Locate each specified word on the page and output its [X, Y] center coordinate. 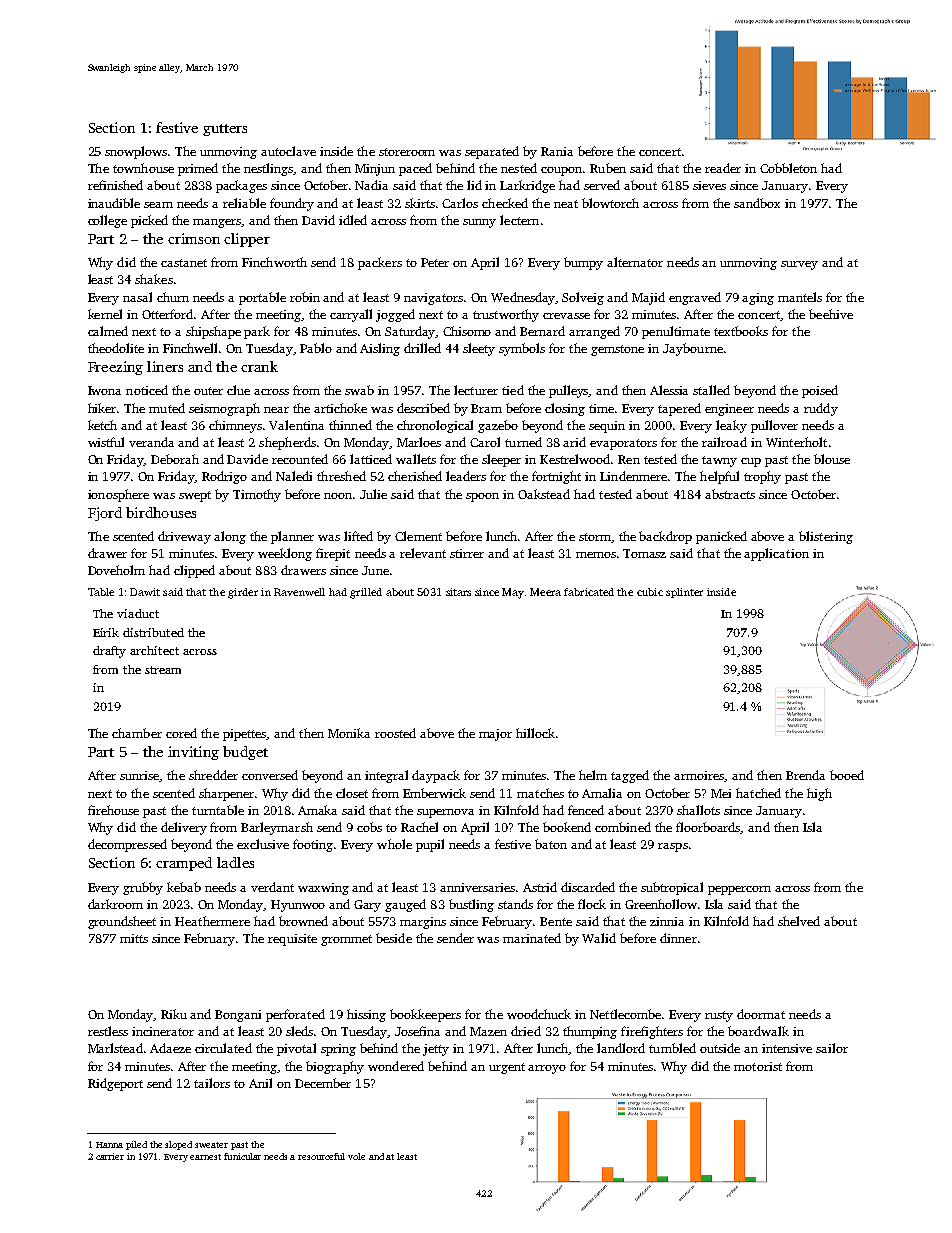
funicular [242, 1156]
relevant [423, 553]
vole [356, 1156]
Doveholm [116, 570]
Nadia [371, 185]
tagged [630, 776]
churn [173, 297]
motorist [758, 1066]
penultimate [676, 332]
